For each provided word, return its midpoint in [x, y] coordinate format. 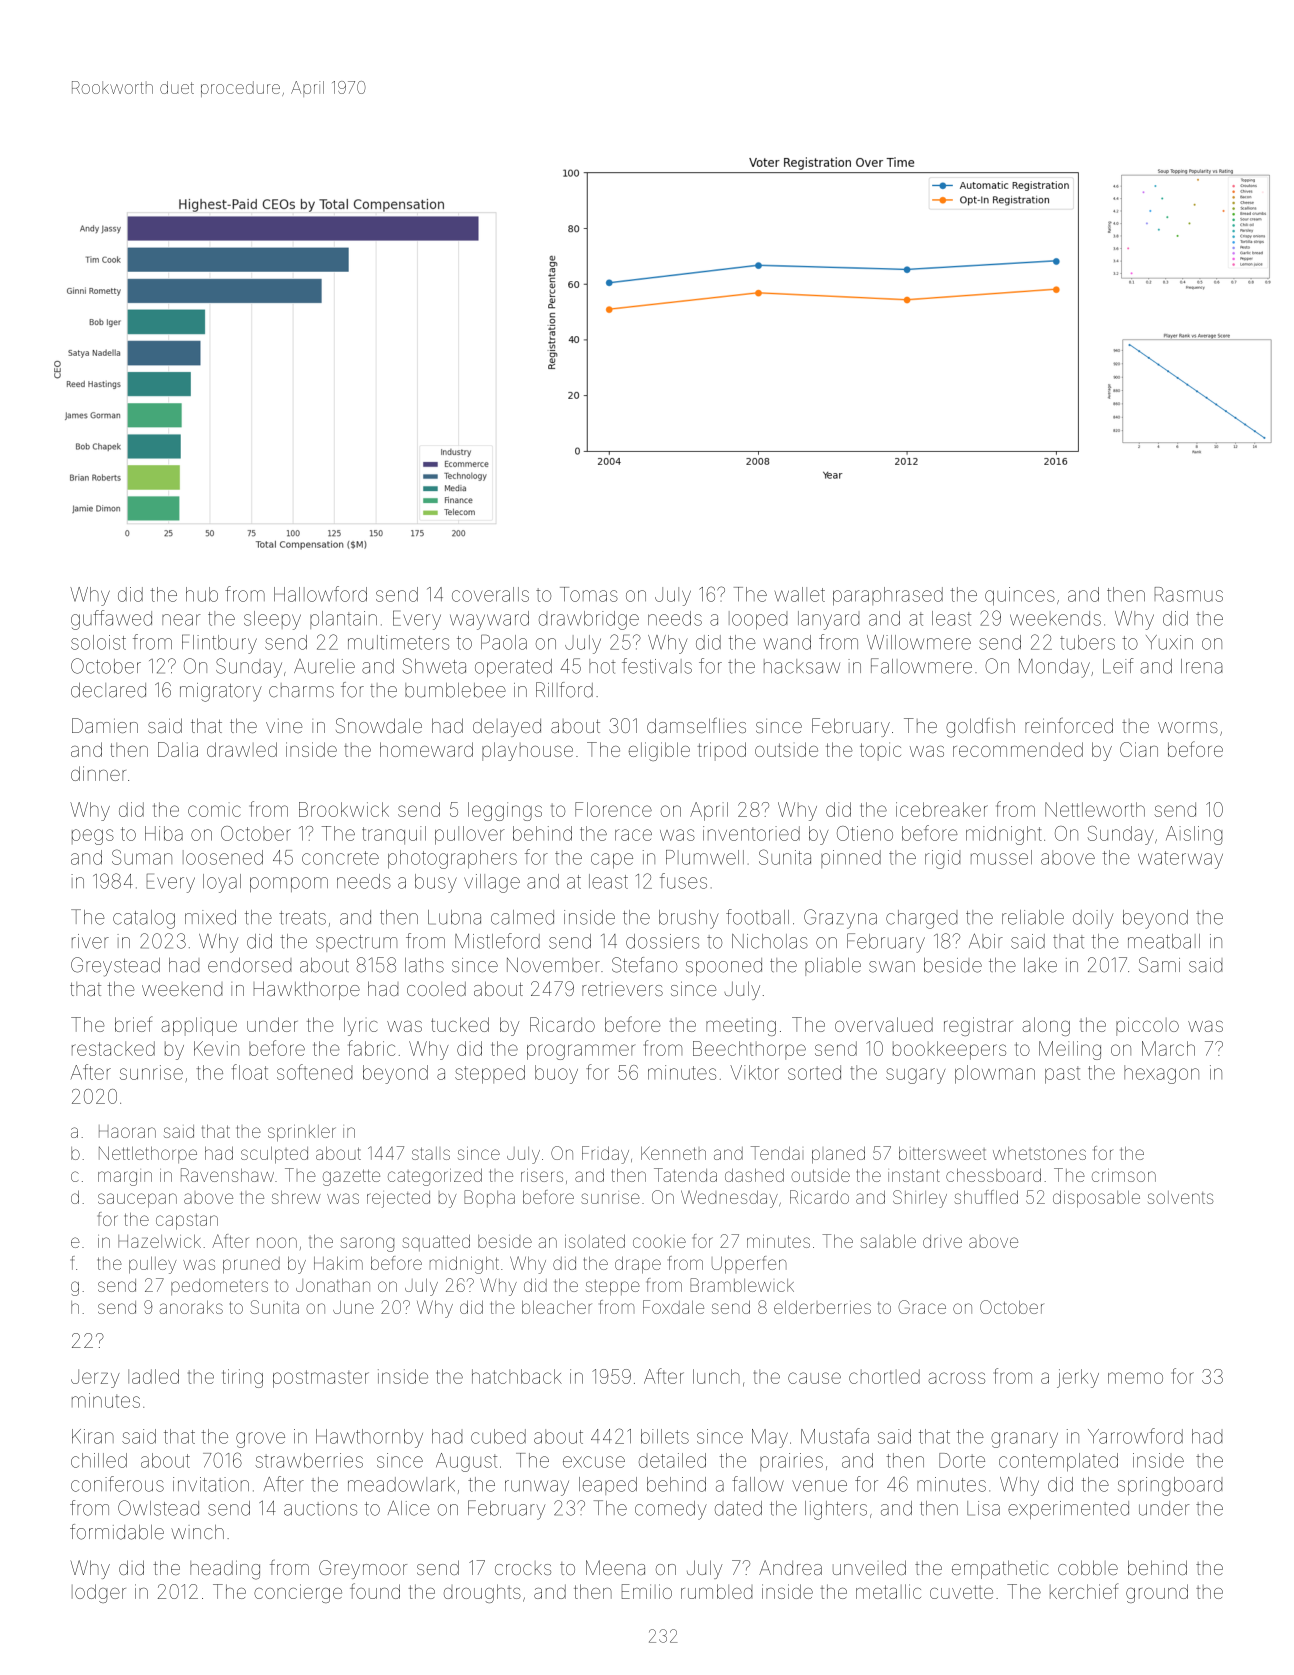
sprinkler [302, 1133]
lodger [99, 1593]
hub [202, 594]
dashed [754, 1175]
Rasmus [1189, 594]
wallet [800, 594]
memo [1135, 1378]
